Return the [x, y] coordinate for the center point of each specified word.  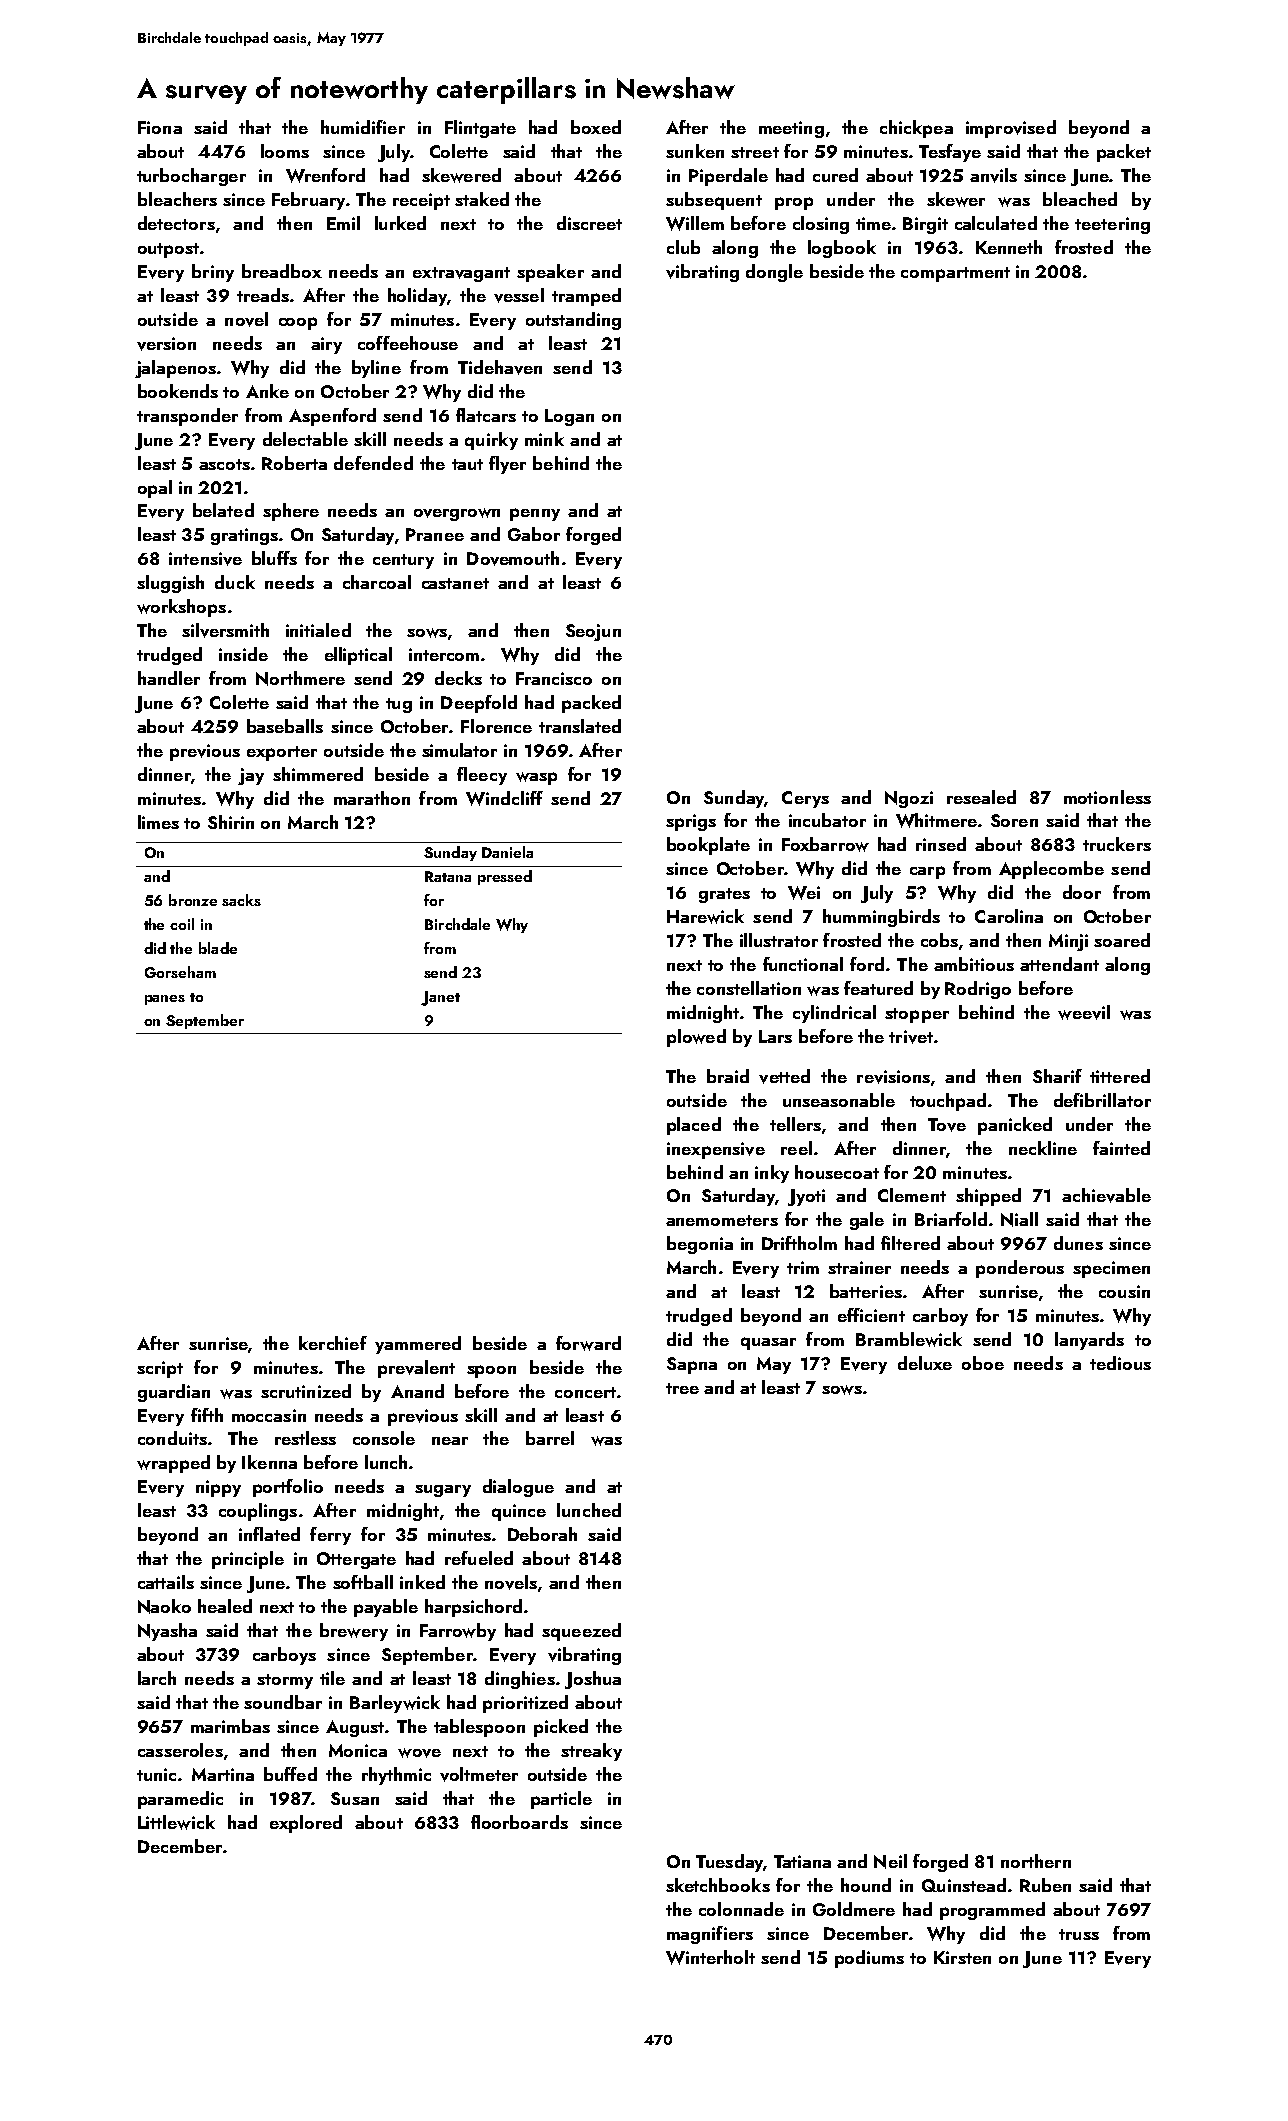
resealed [981, 797]
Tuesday [729, 1863]
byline [376, 369]
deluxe [925, 1363]
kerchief [333, 1343]
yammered [418, 1345]
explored [306, 1824]
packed [591, 704]
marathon [372, 798]
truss [1079, 1934]
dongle [774, 273]
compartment [955, 274]
